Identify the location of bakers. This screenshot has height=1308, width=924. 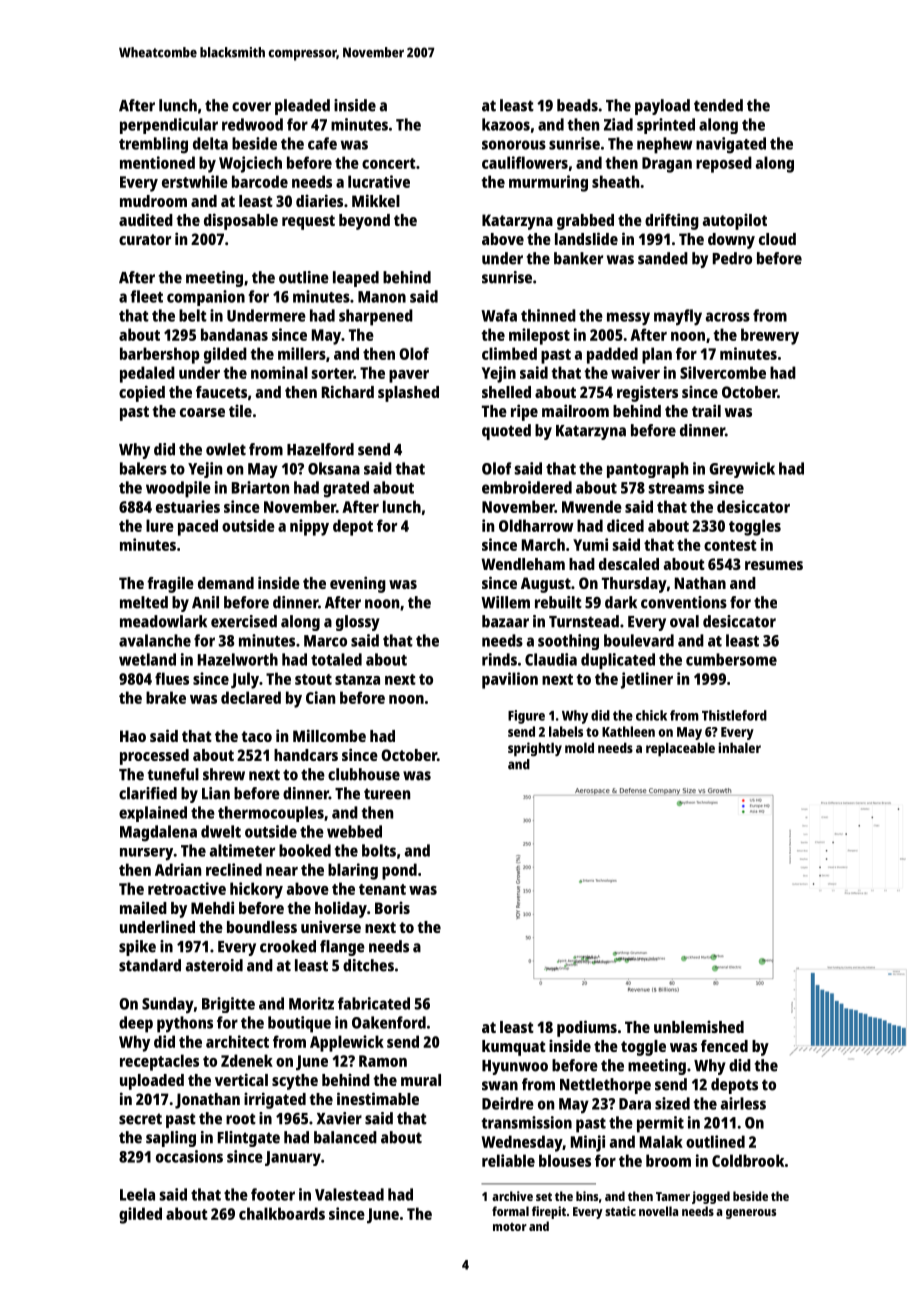
(143, 468).
